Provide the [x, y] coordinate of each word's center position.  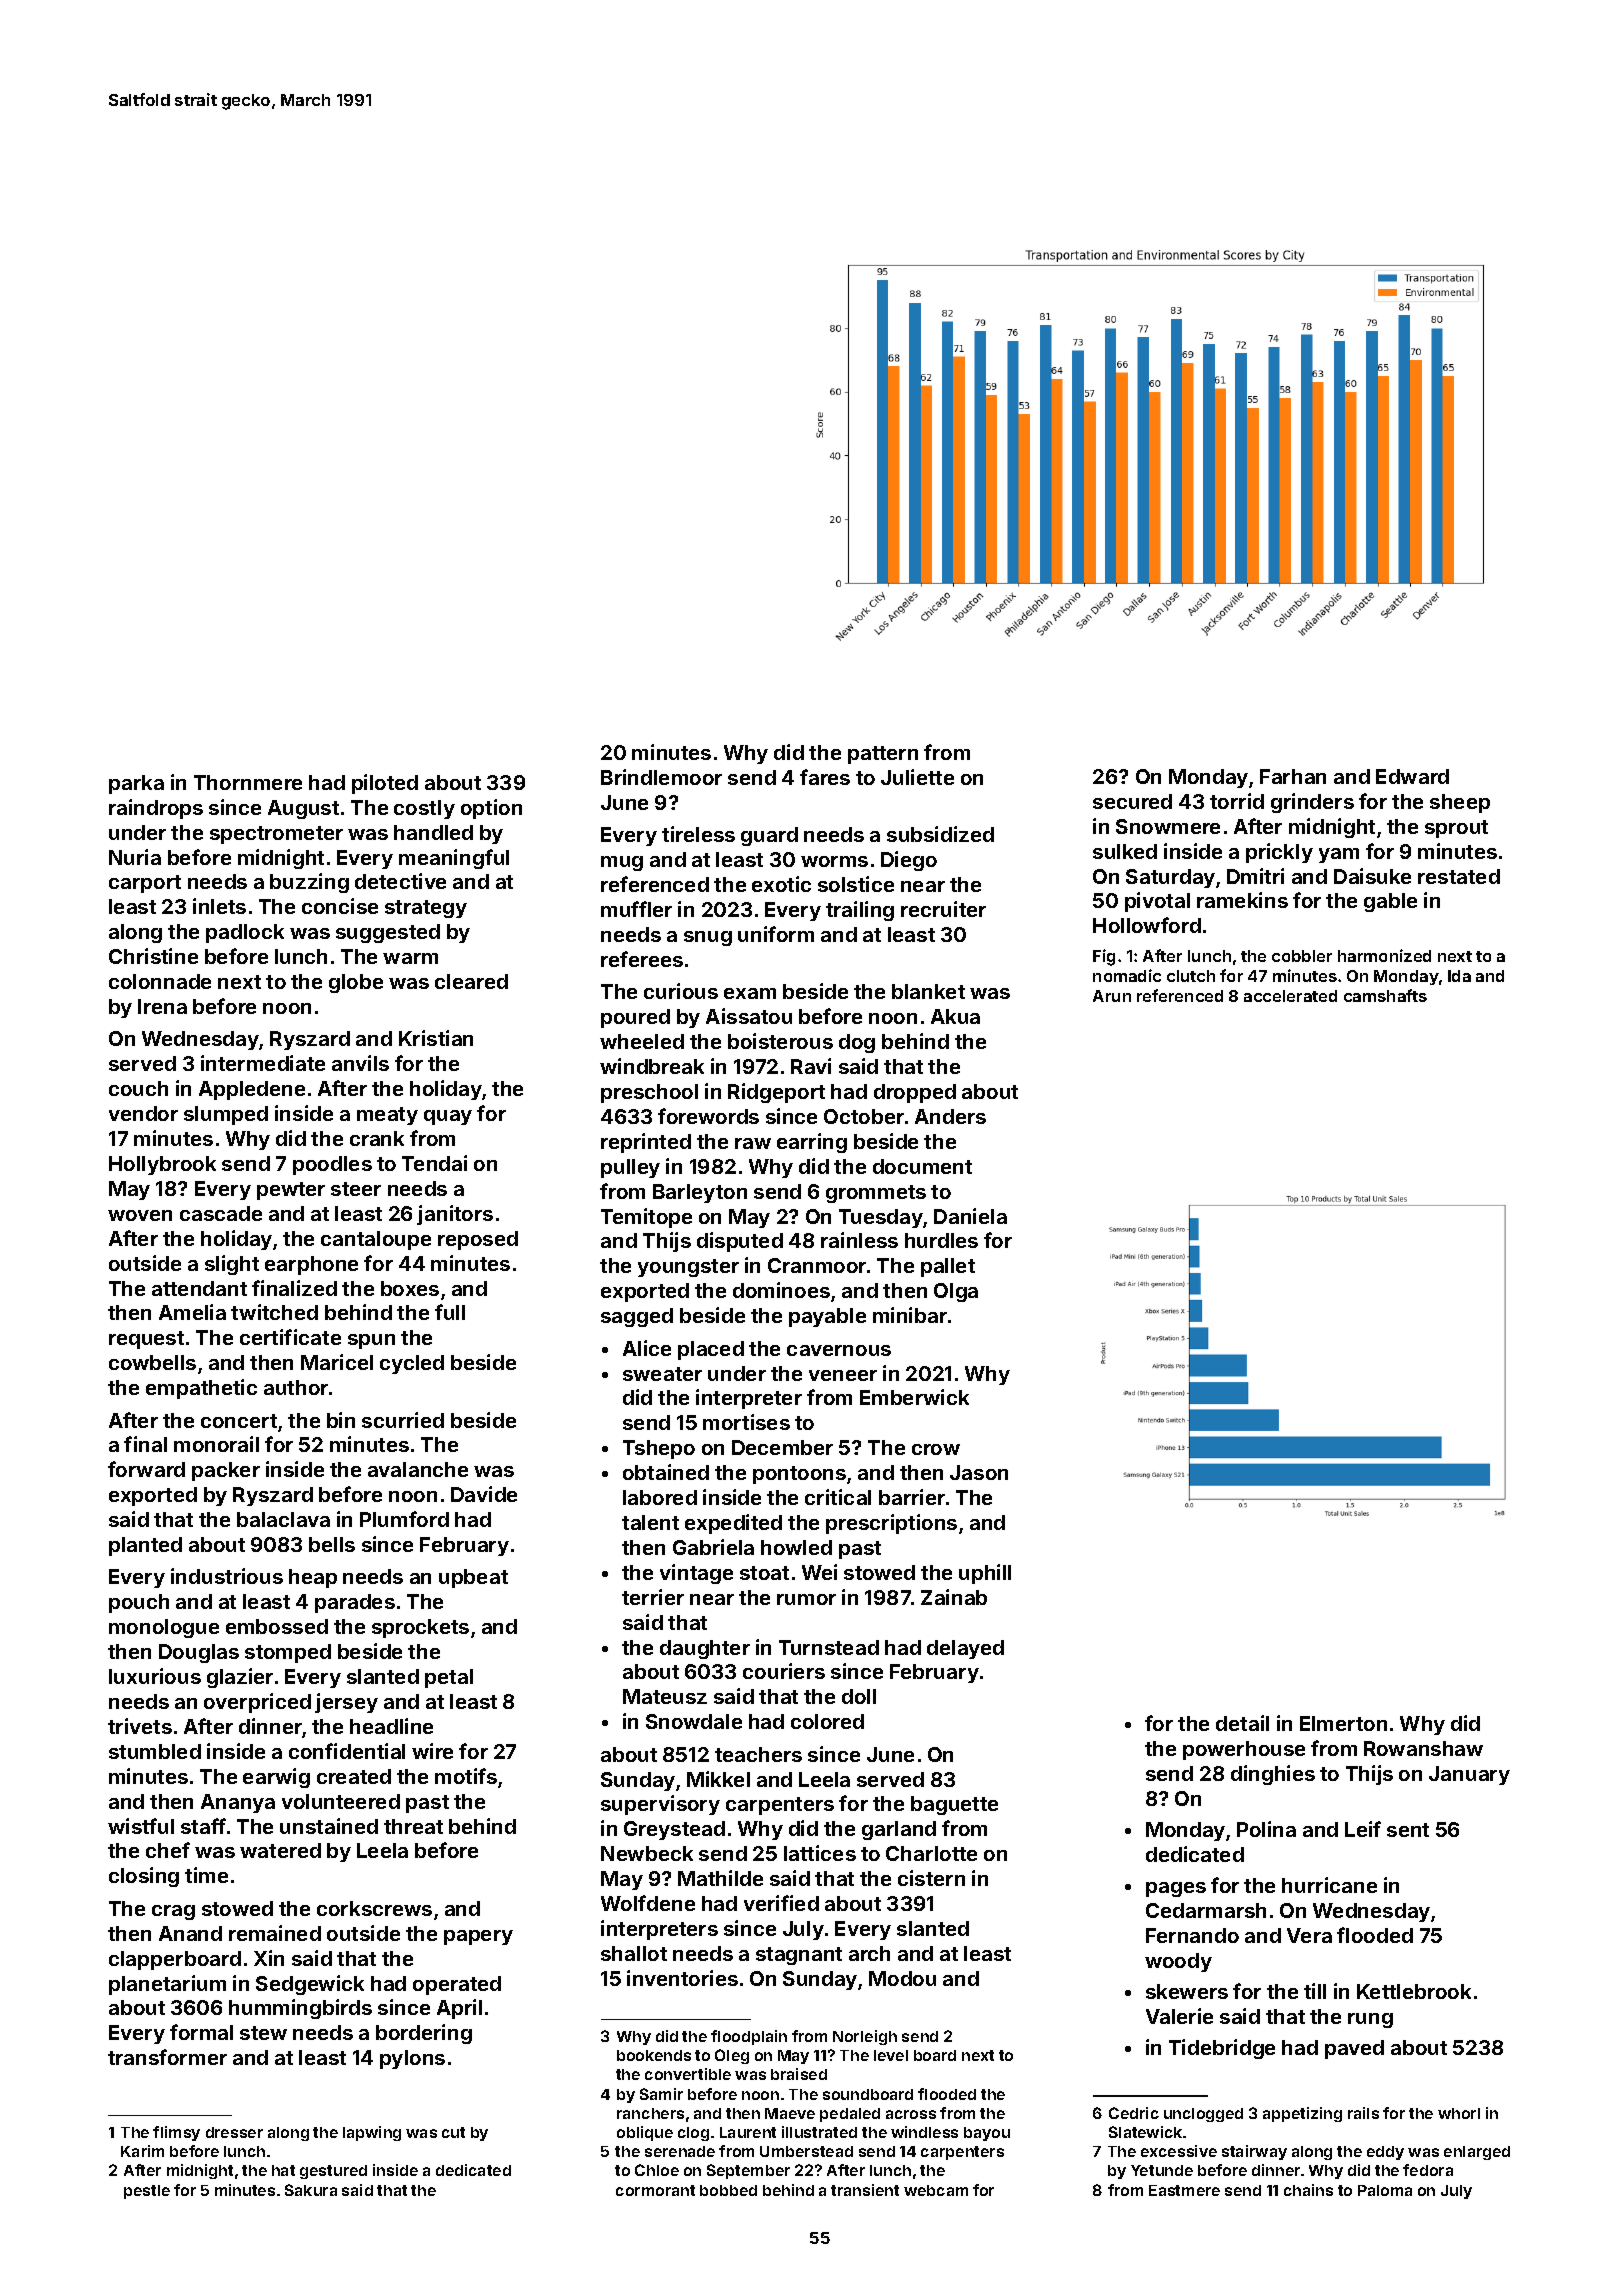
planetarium [167, 1985]
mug [622, 863]
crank [377, 1138]
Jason [979, 1472]
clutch [1191, 976]
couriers [784, 1671]
